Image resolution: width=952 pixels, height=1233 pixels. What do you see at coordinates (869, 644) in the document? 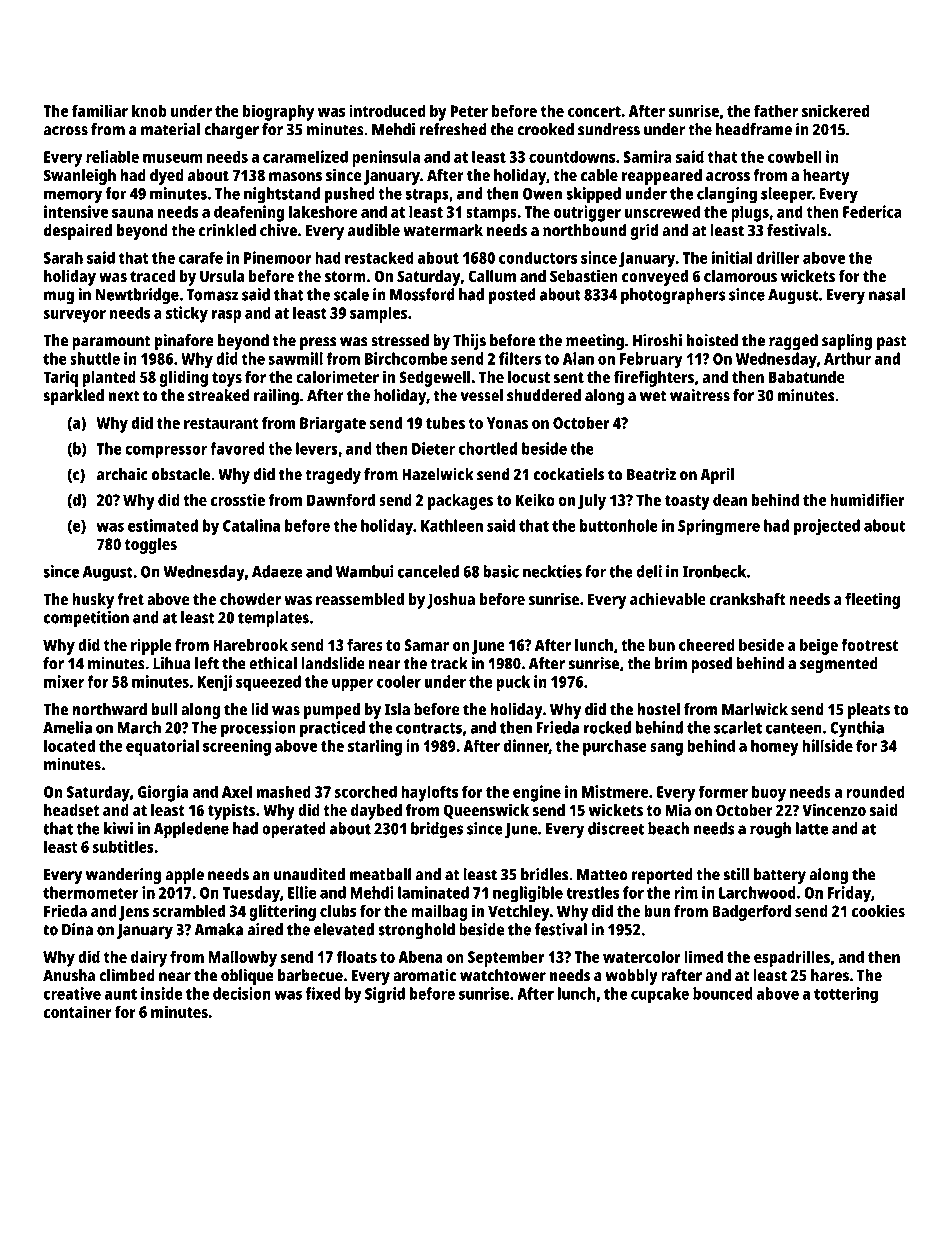
I see `footrest` at bounding box center [869, 644].
